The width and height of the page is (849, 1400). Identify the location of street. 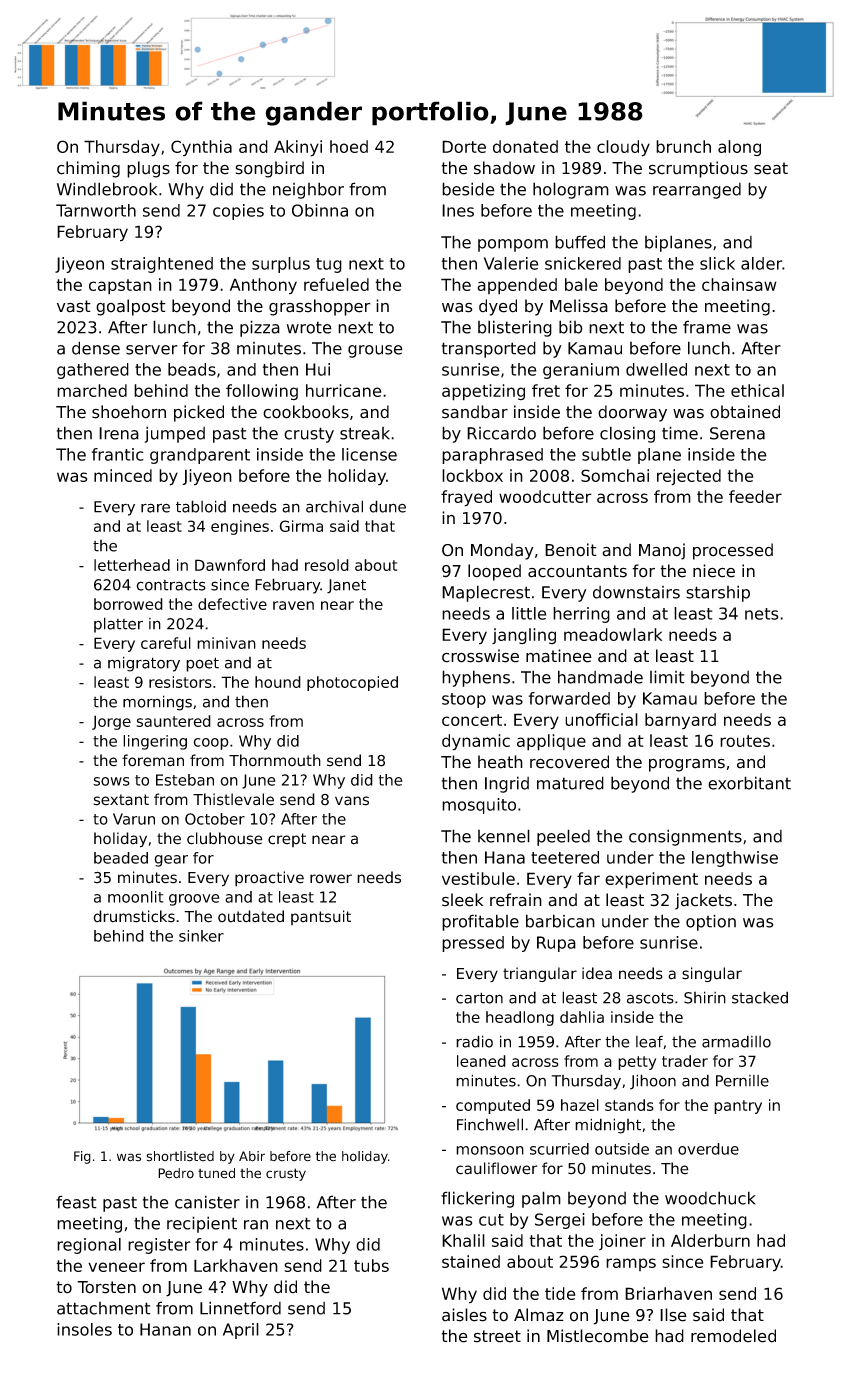
(497, 1336).
